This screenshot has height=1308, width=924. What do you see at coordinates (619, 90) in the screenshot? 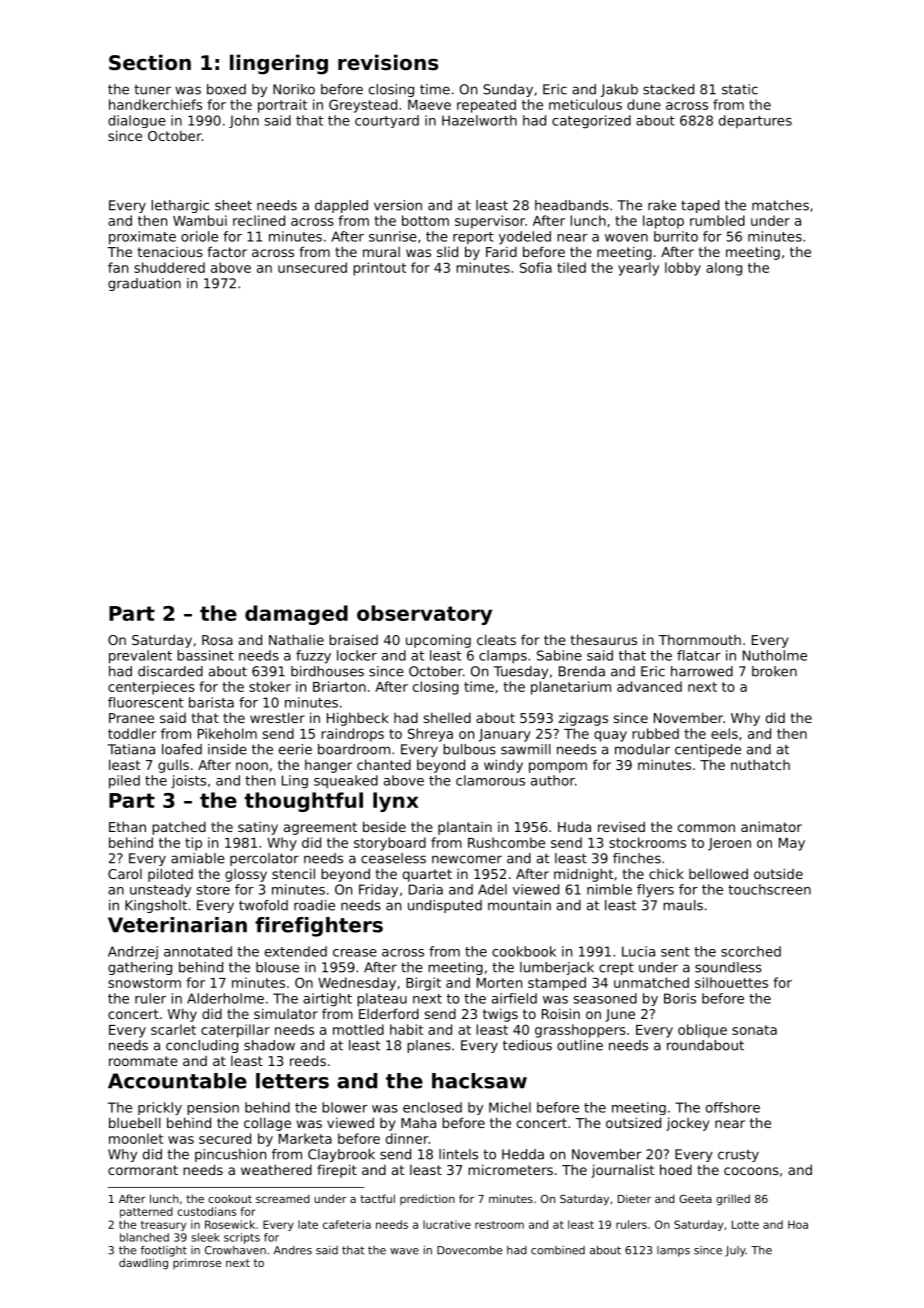
I see `Jakub` at bounding box center [619, 90].
